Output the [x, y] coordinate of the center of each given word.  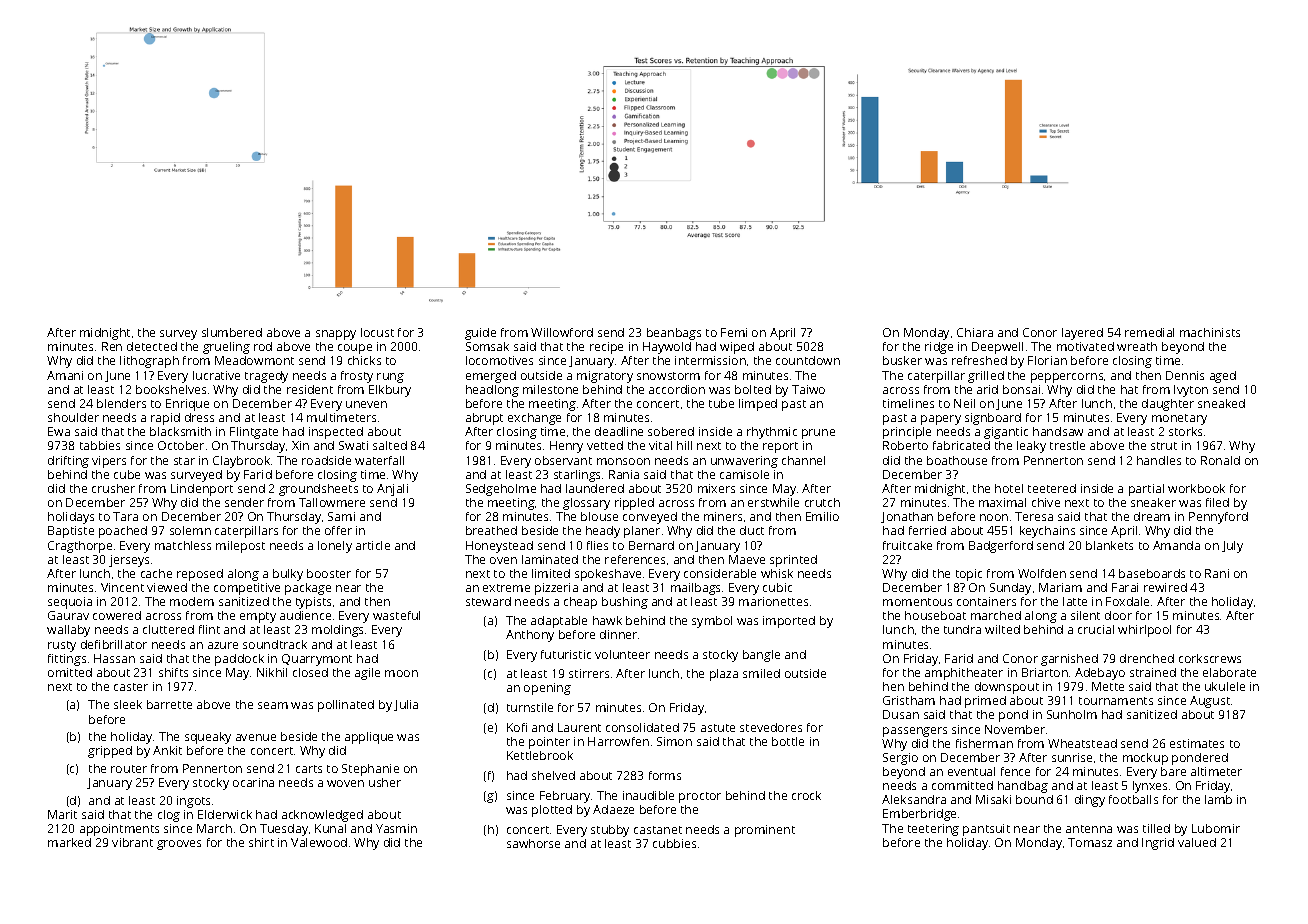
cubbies [674, 843]
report [780, 447]
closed [310, 672]
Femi [734, 332]
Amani [65, 375]
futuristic [566, 654]
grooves [179, 845]
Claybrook [241, 462]
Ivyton [1191, 391]
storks [1185, 431]
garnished [1069, 660]
